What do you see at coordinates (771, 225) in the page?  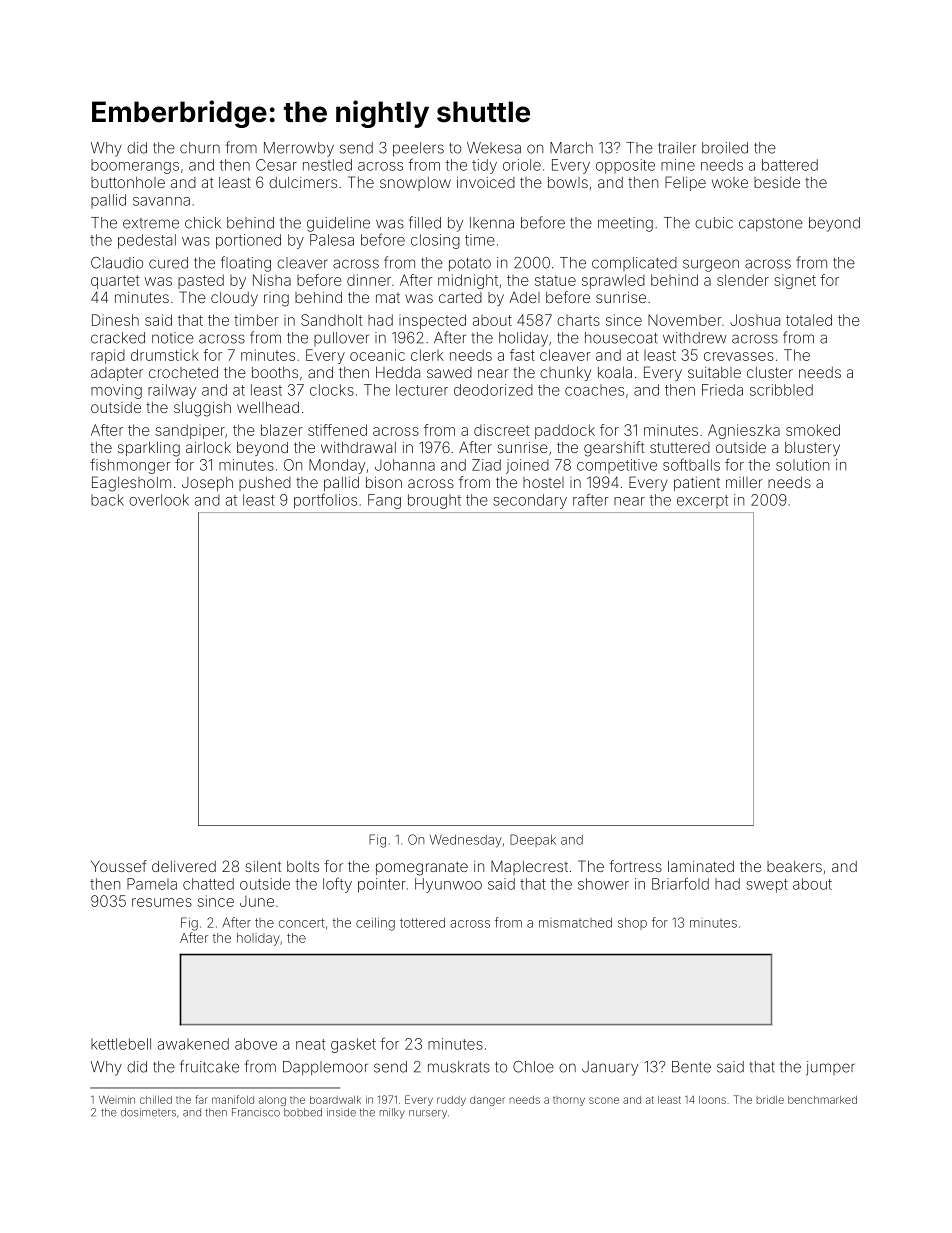 I see `capstone` at bounding box center [771, 225].
